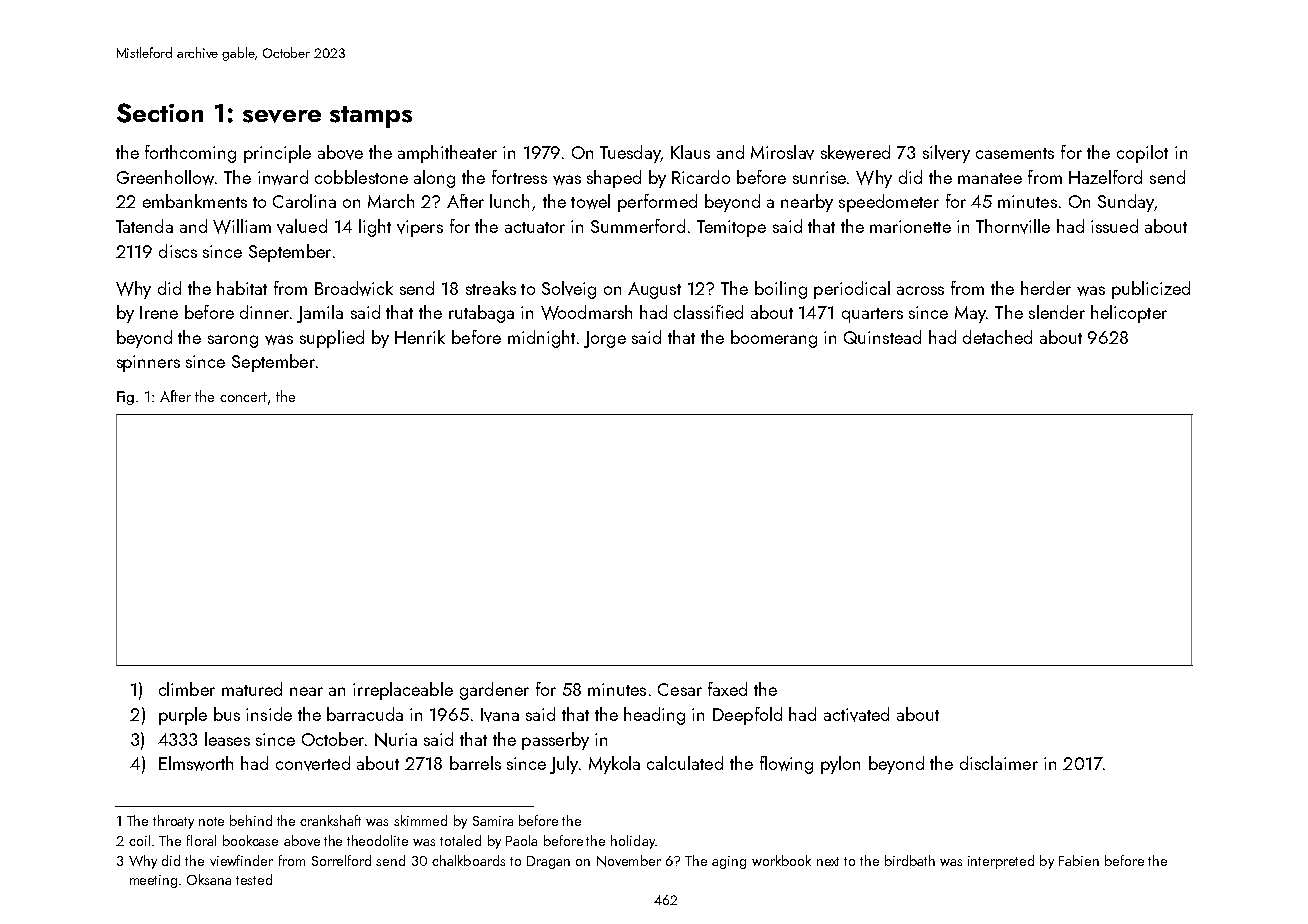  Describe the element at coordinates (910, 860) in the screenshot. I see `birdbath` at that location.
